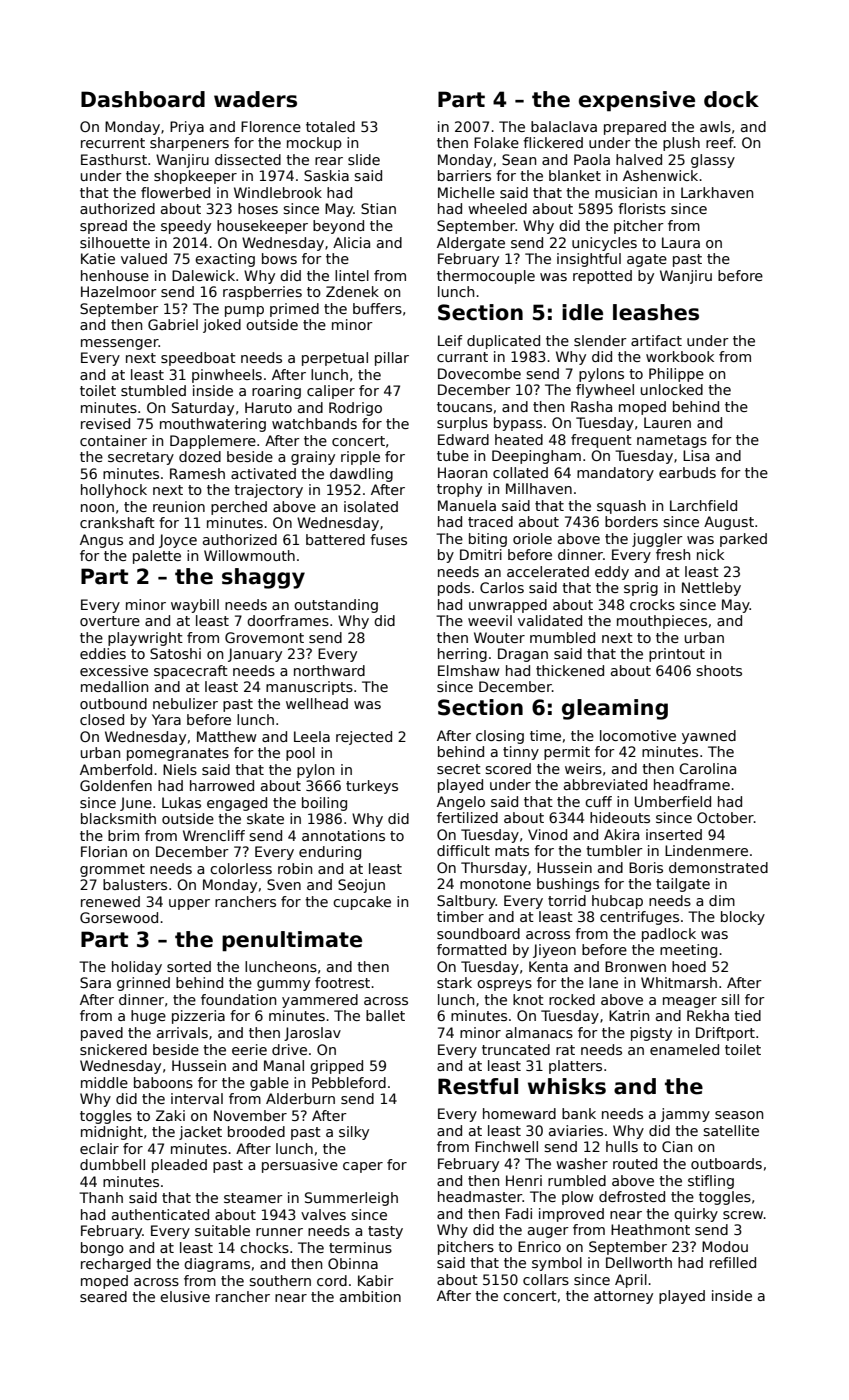 This screenshot has width=849, height=1400. I want to click on screw, so click(743, 1215).
